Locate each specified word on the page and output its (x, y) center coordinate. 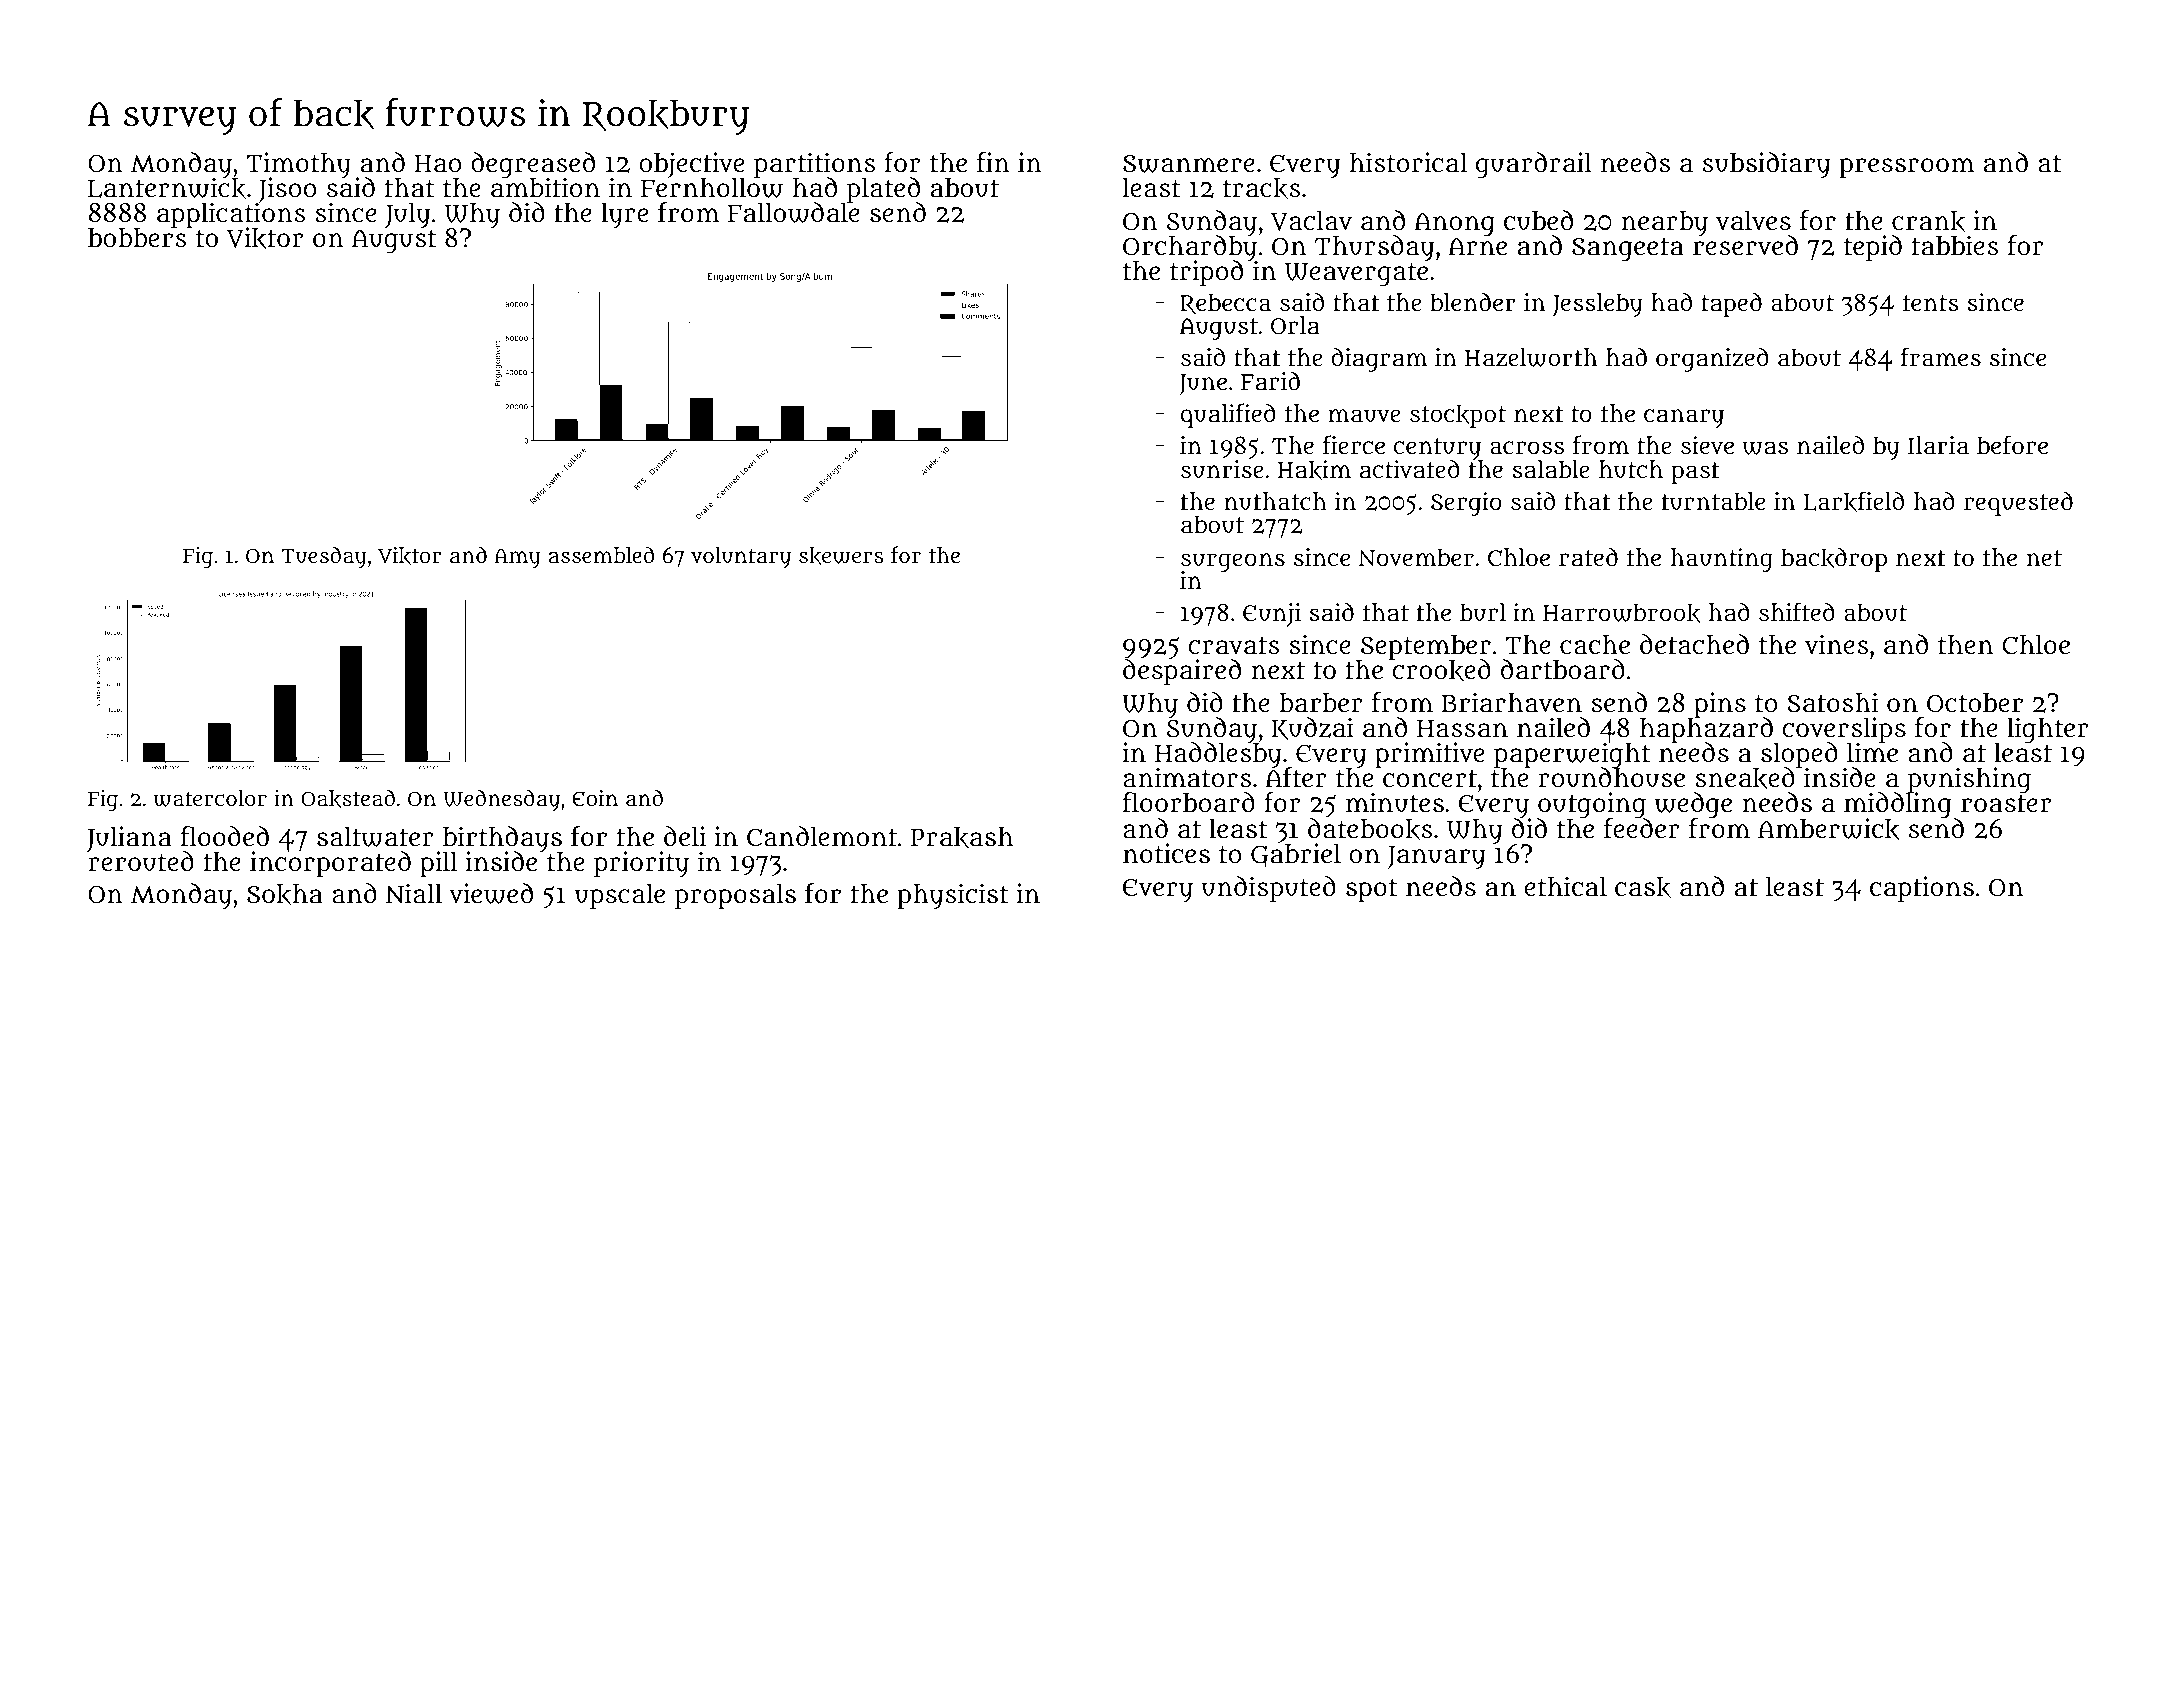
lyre (624, 216)
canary (1684, 418)
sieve (1707, 445)
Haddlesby (1218, 755)
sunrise (1222, 469)
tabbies (1955, 245)
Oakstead (348, 798)
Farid (1270, 381)
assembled (601, 554)
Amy (517, 558)
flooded (225, 836)
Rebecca (1225, 303)
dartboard (1563, 669)
